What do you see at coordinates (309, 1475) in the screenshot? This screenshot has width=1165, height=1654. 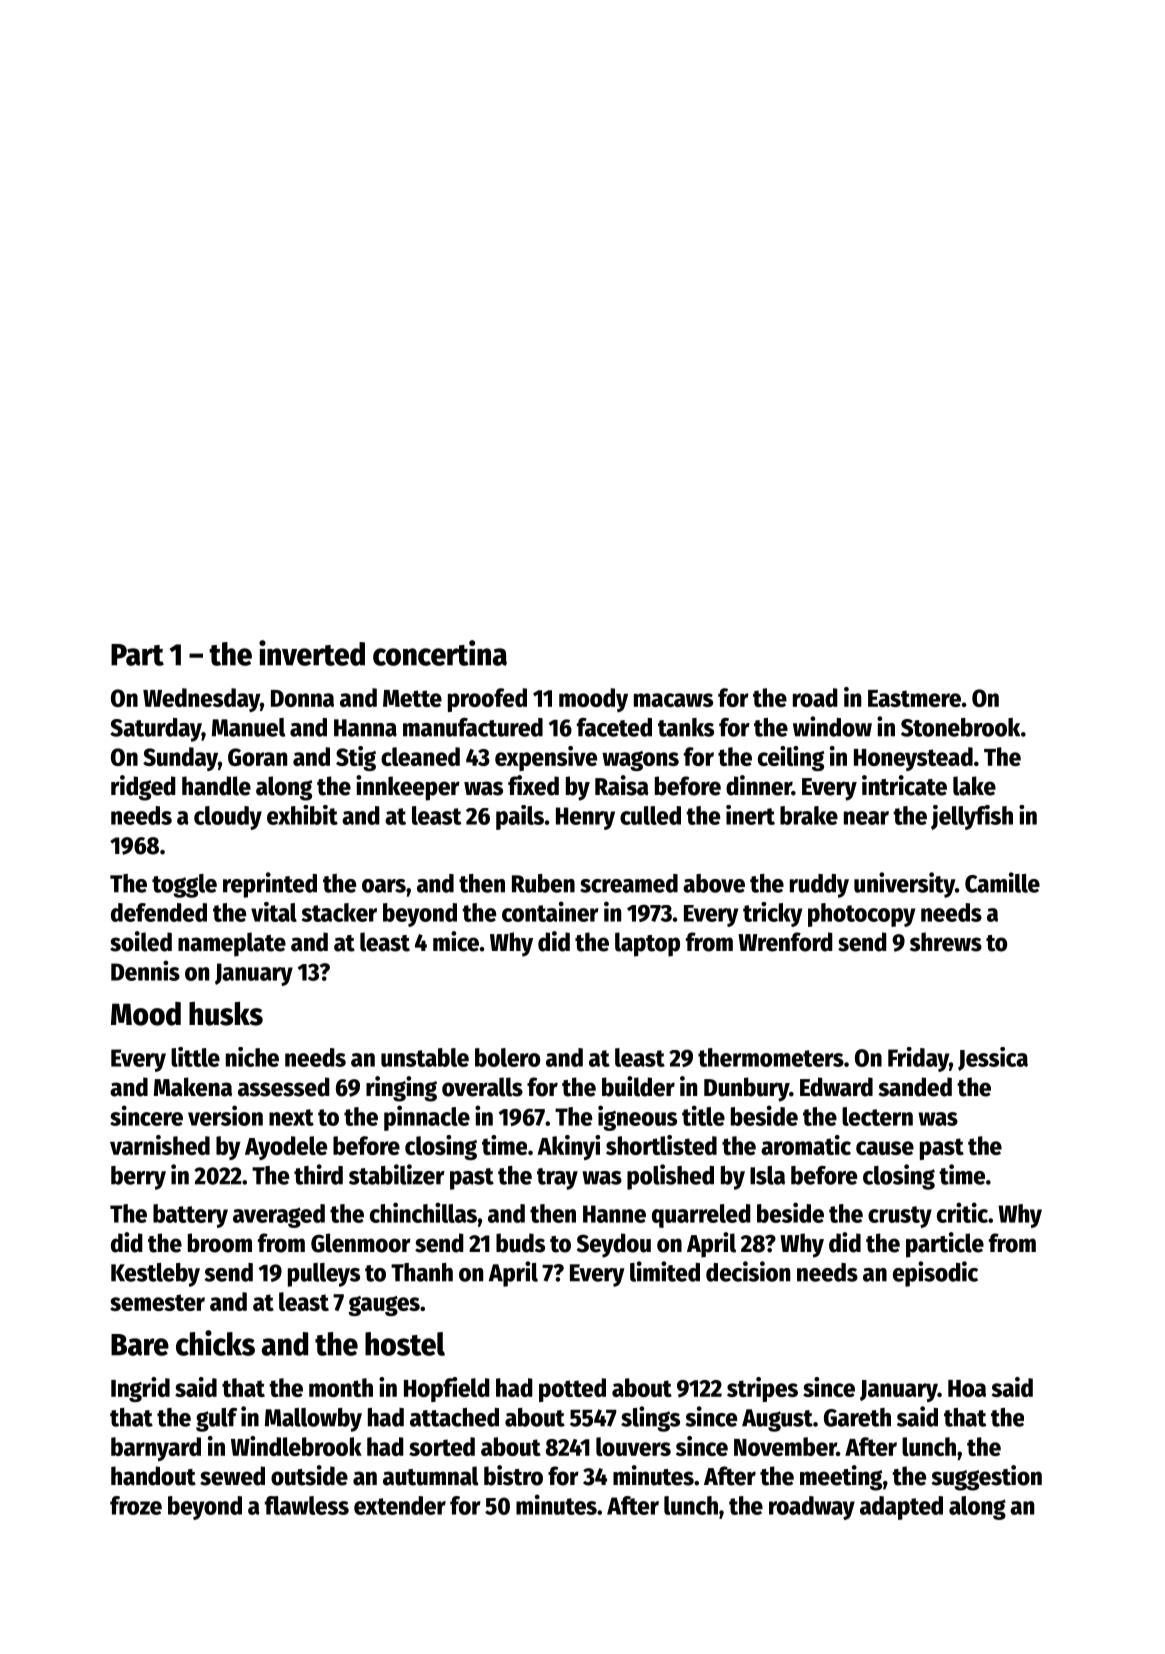 I see `outside` at bounding box center [309, 1475].
